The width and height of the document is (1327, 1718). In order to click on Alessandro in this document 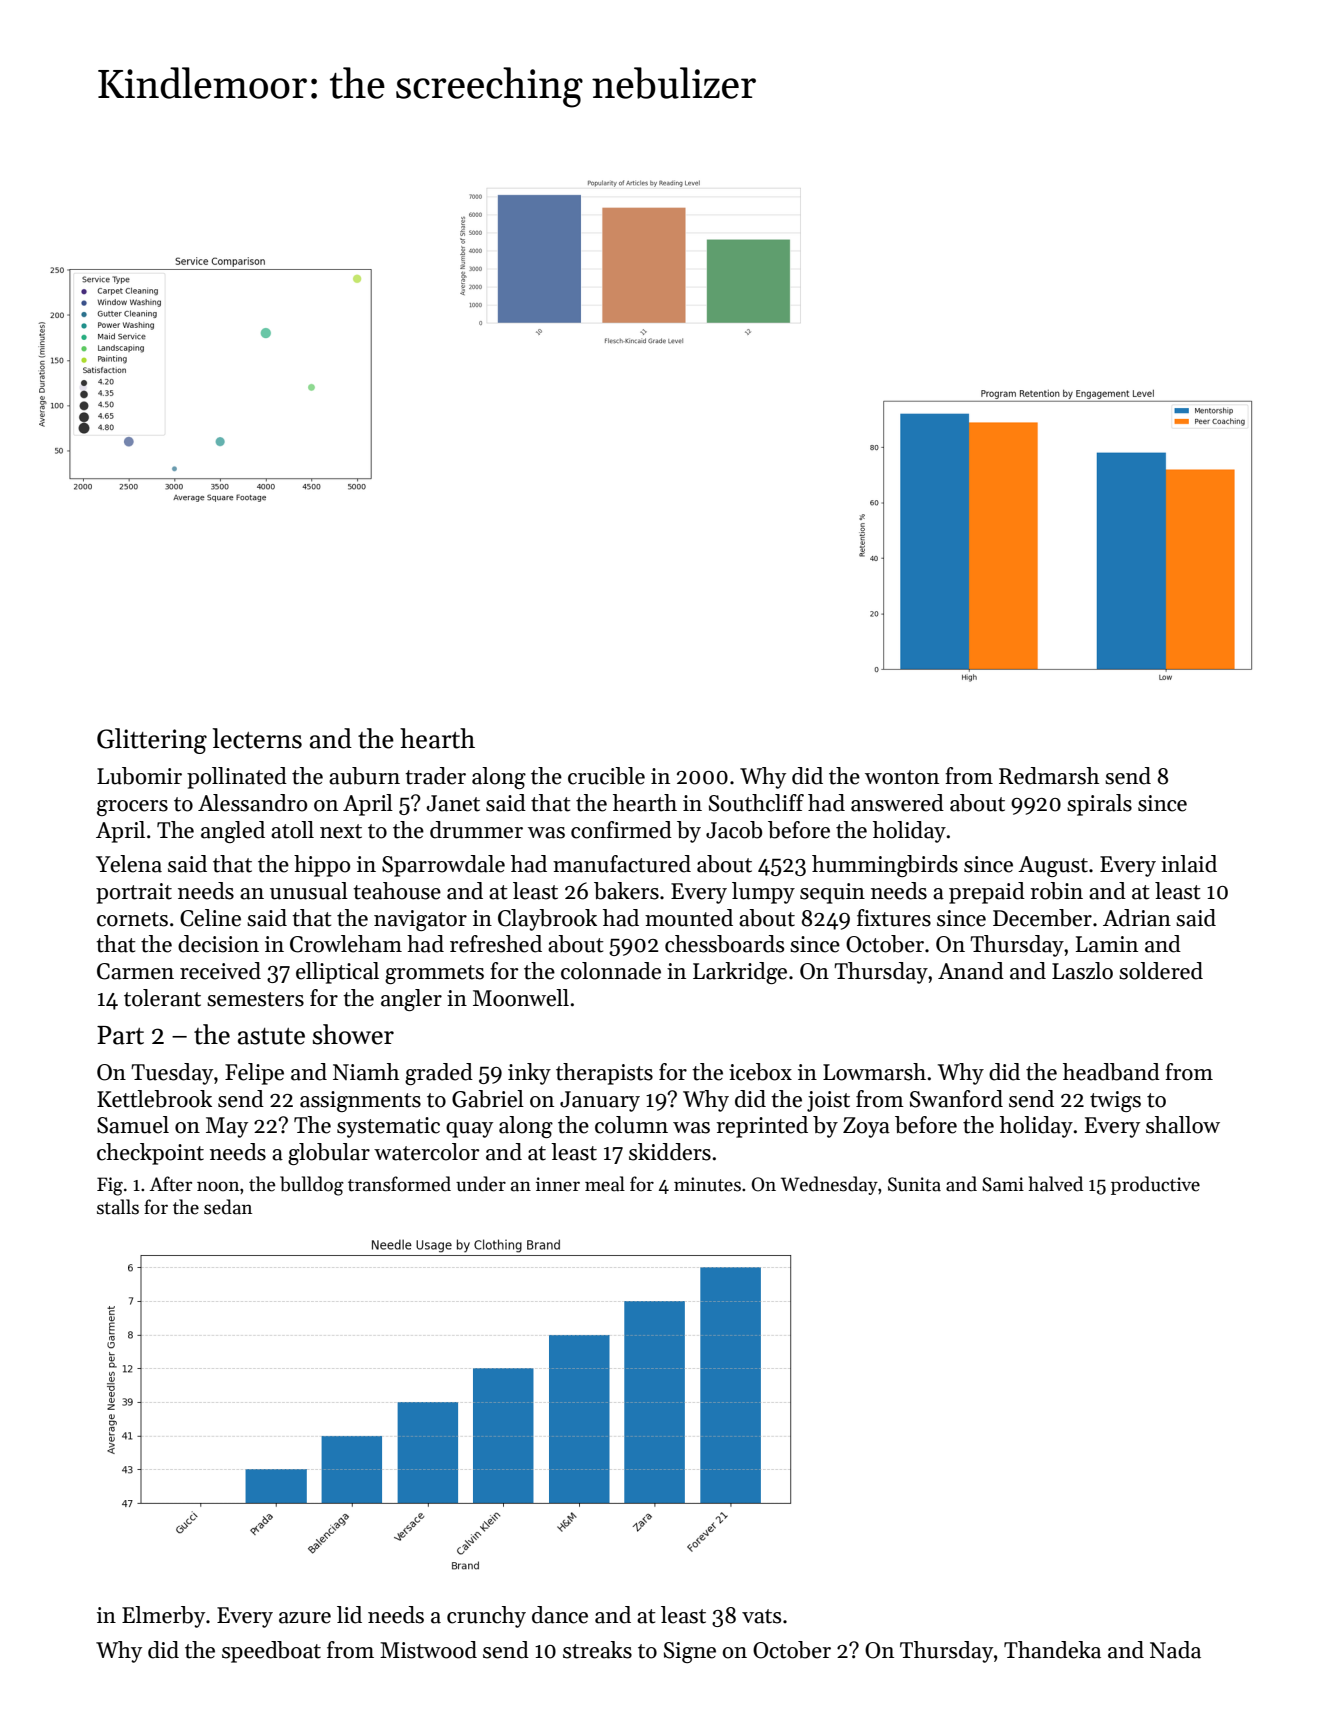, I will do `click(252, 803)`.
